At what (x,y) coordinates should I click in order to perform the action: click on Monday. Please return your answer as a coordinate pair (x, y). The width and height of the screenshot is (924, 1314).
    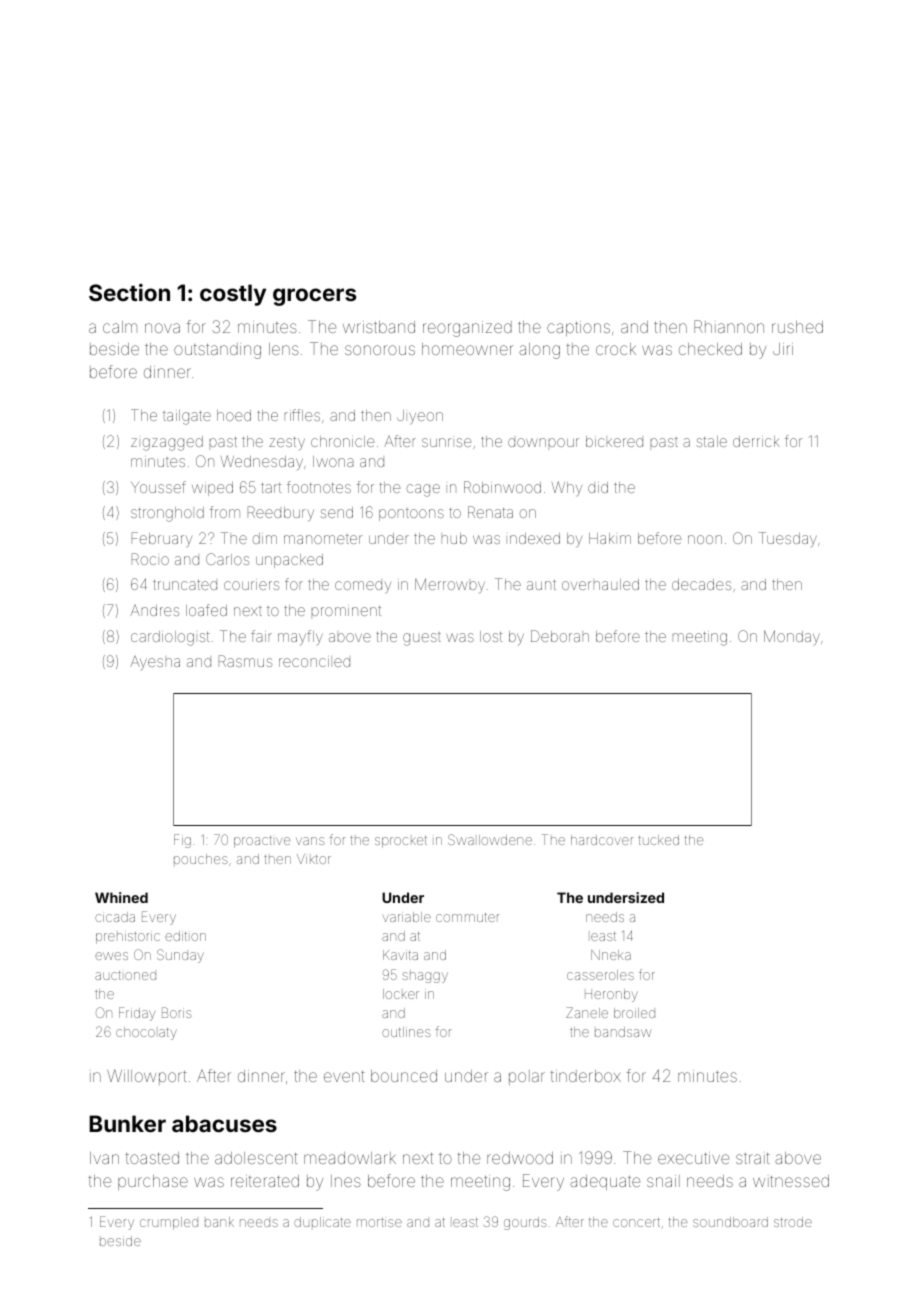
    Looking at the image, I should click on (792, 637).
